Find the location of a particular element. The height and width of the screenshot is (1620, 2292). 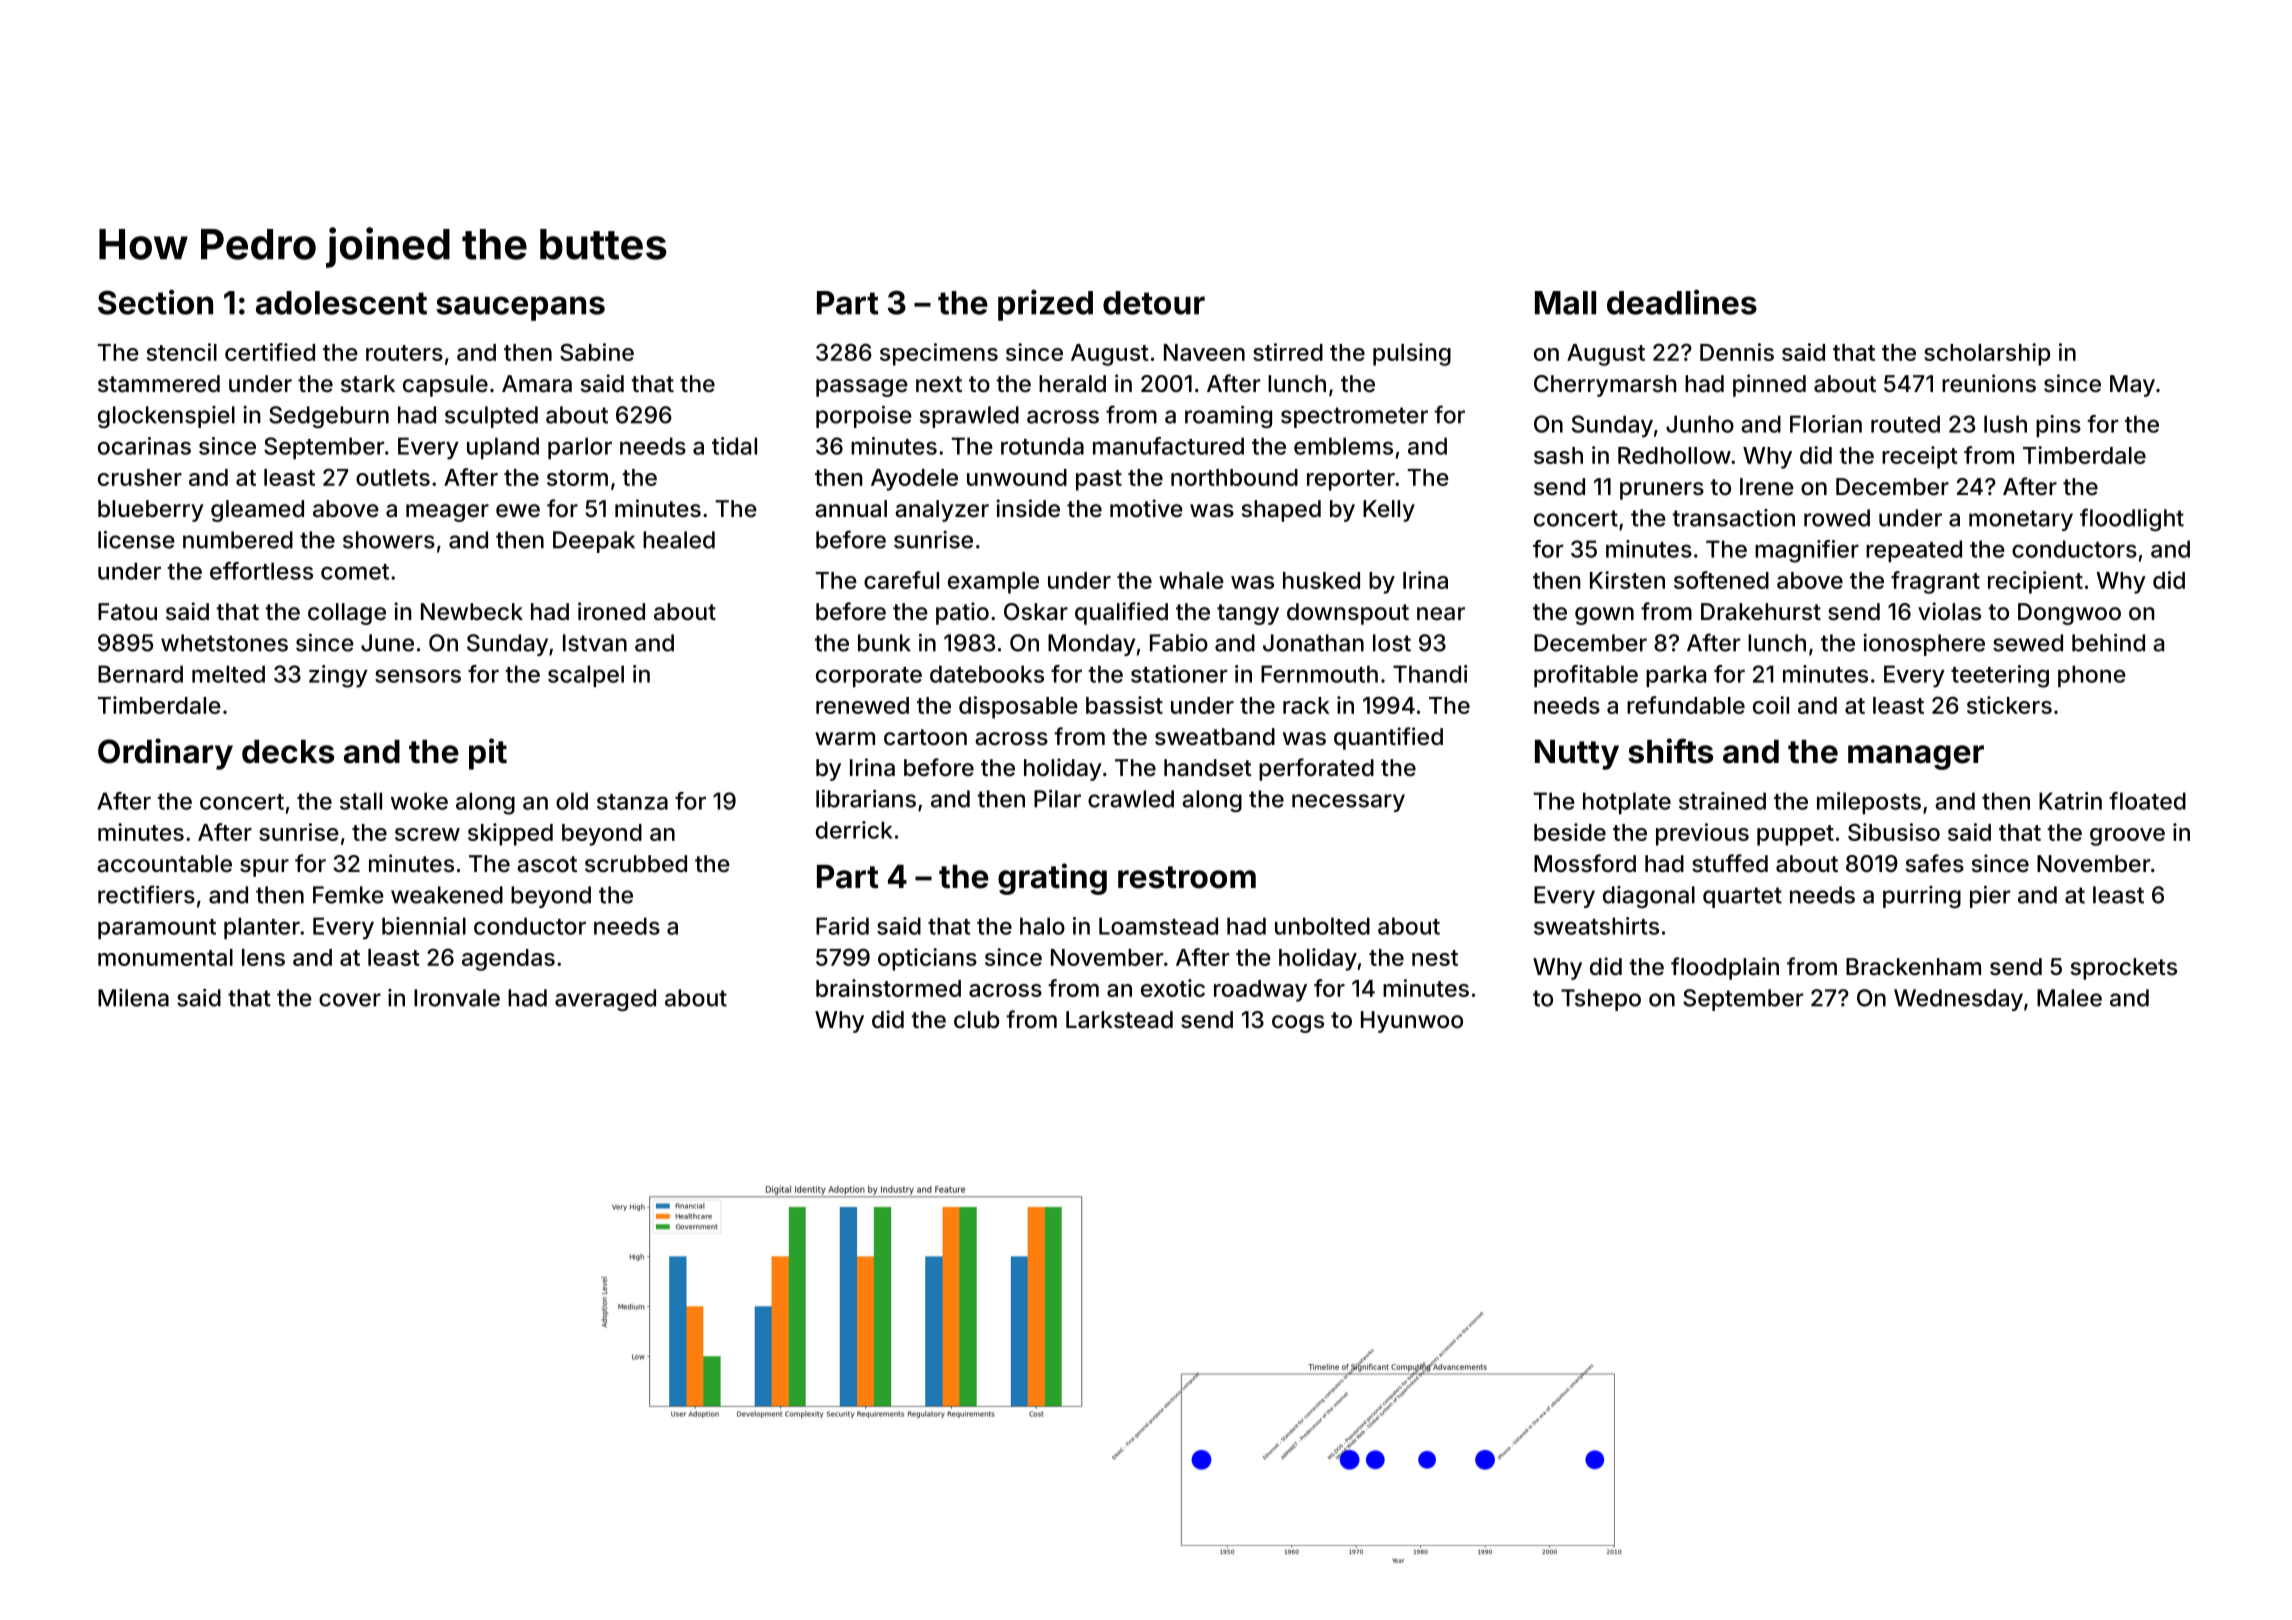

example is located at coordinates (993, 583).
